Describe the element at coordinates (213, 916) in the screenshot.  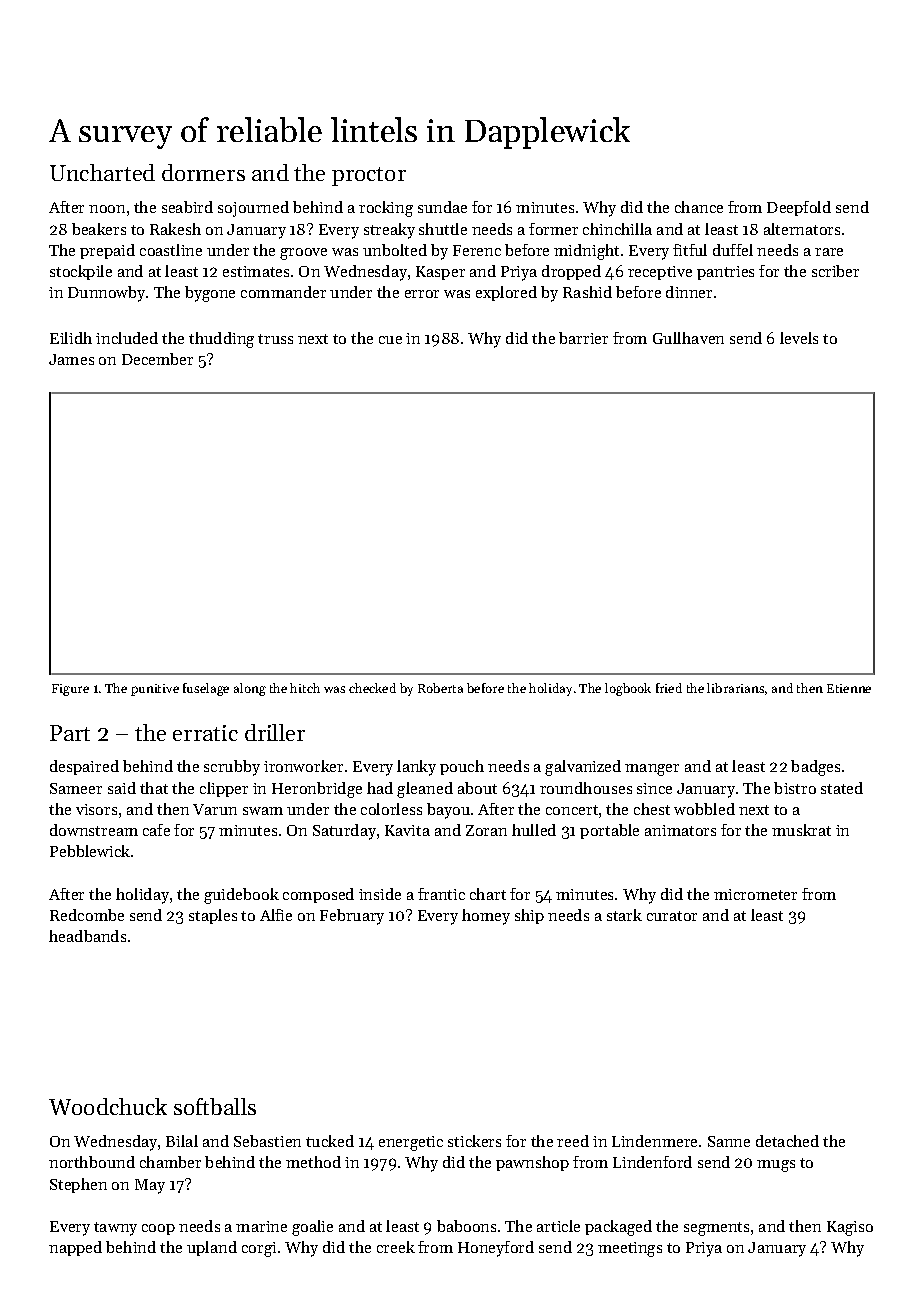
I see `staples` at that location.
